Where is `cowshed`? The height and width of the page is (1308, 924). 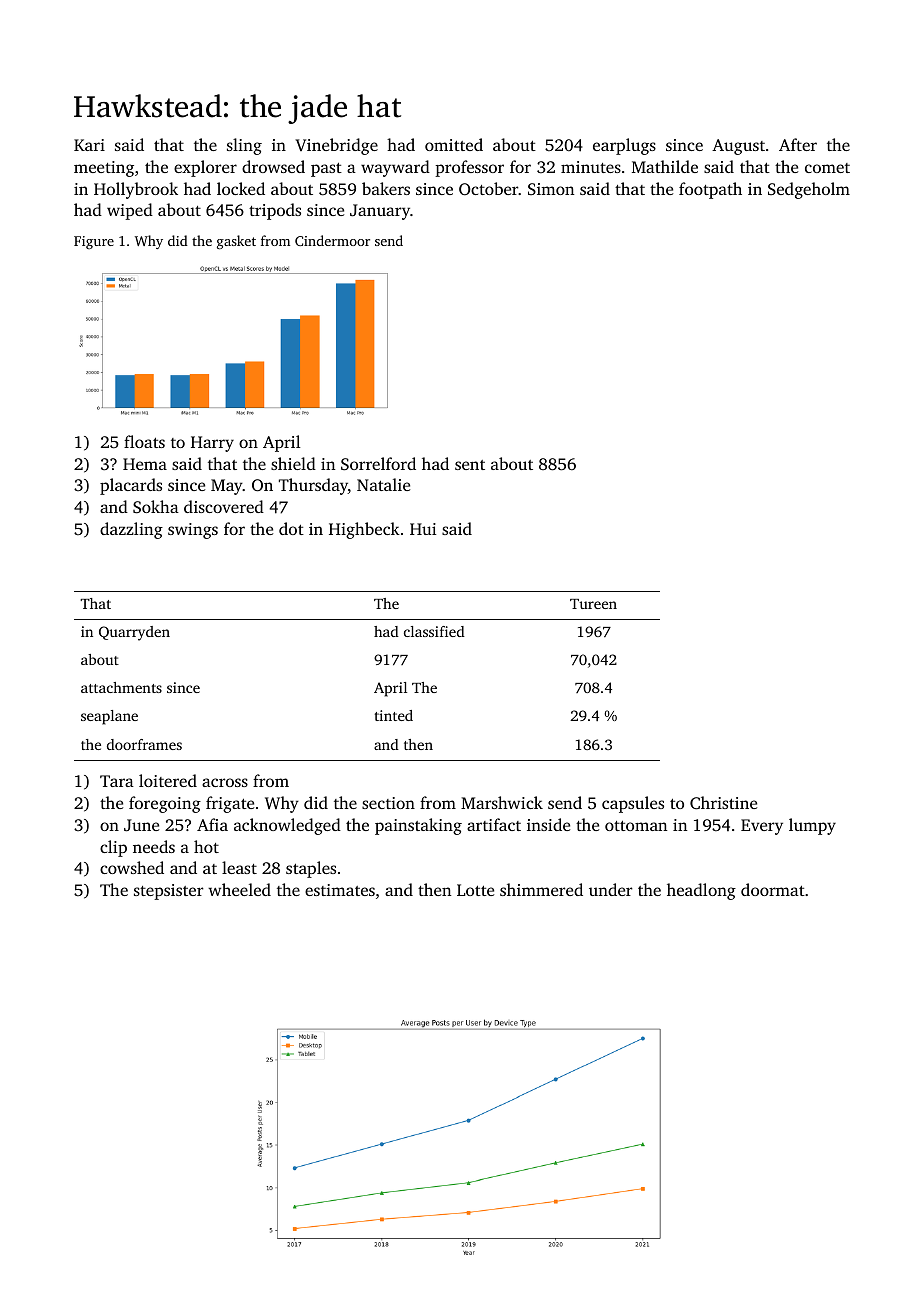
cowshed is located at coordinates (132, 867).
